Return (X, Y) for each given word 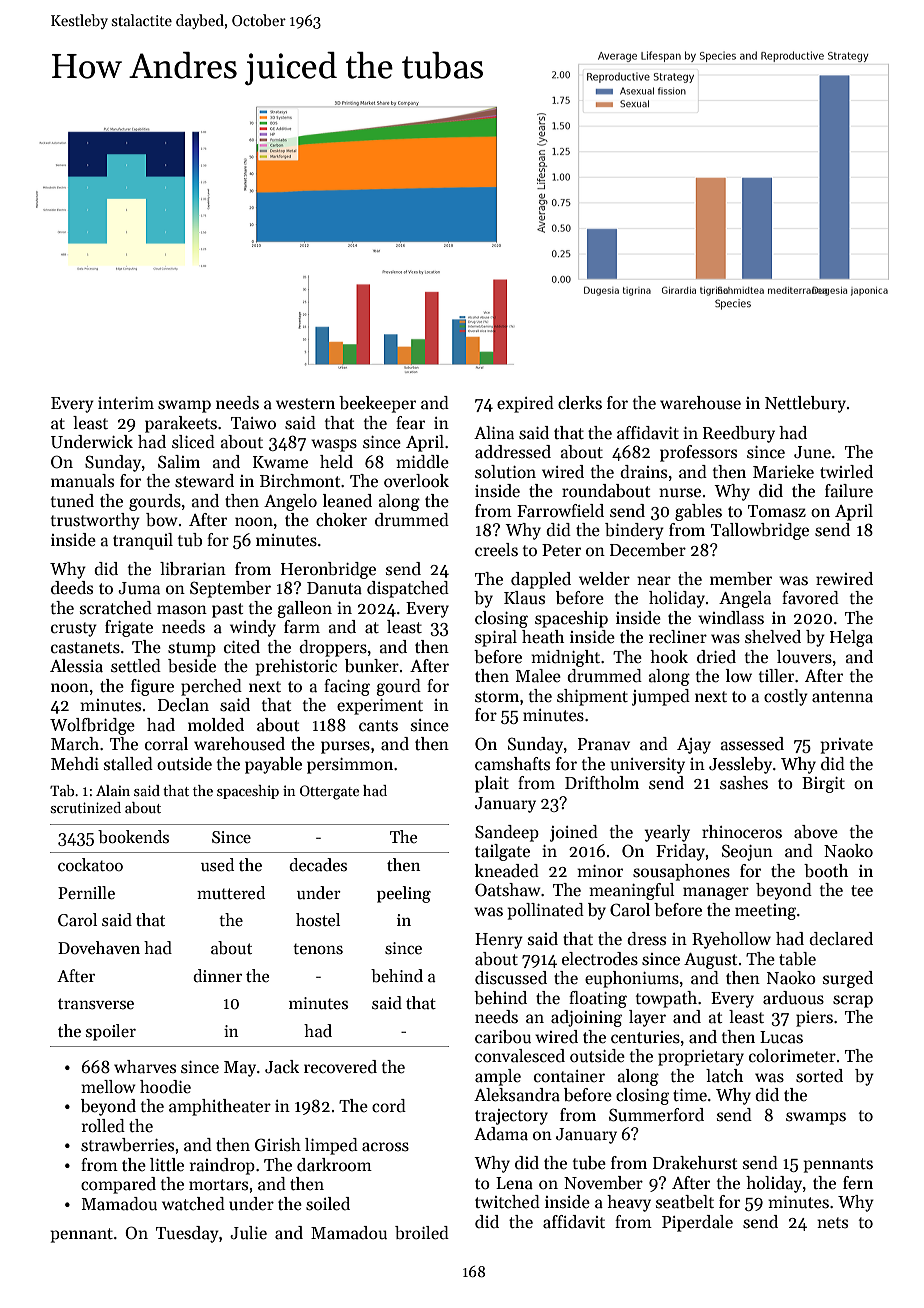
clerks (580, 403)
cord (389, 1106)
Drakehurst (695, 1163)
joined (574, 833)
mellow (108, 1087)
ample (498, 1077)
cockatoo (90, 865)
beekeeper (377, 404)
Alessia (76, 666)
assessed (752, 744)
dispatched (408, 589)
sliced (193, 442)
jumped (661, 697)
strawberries (127, 1145)
